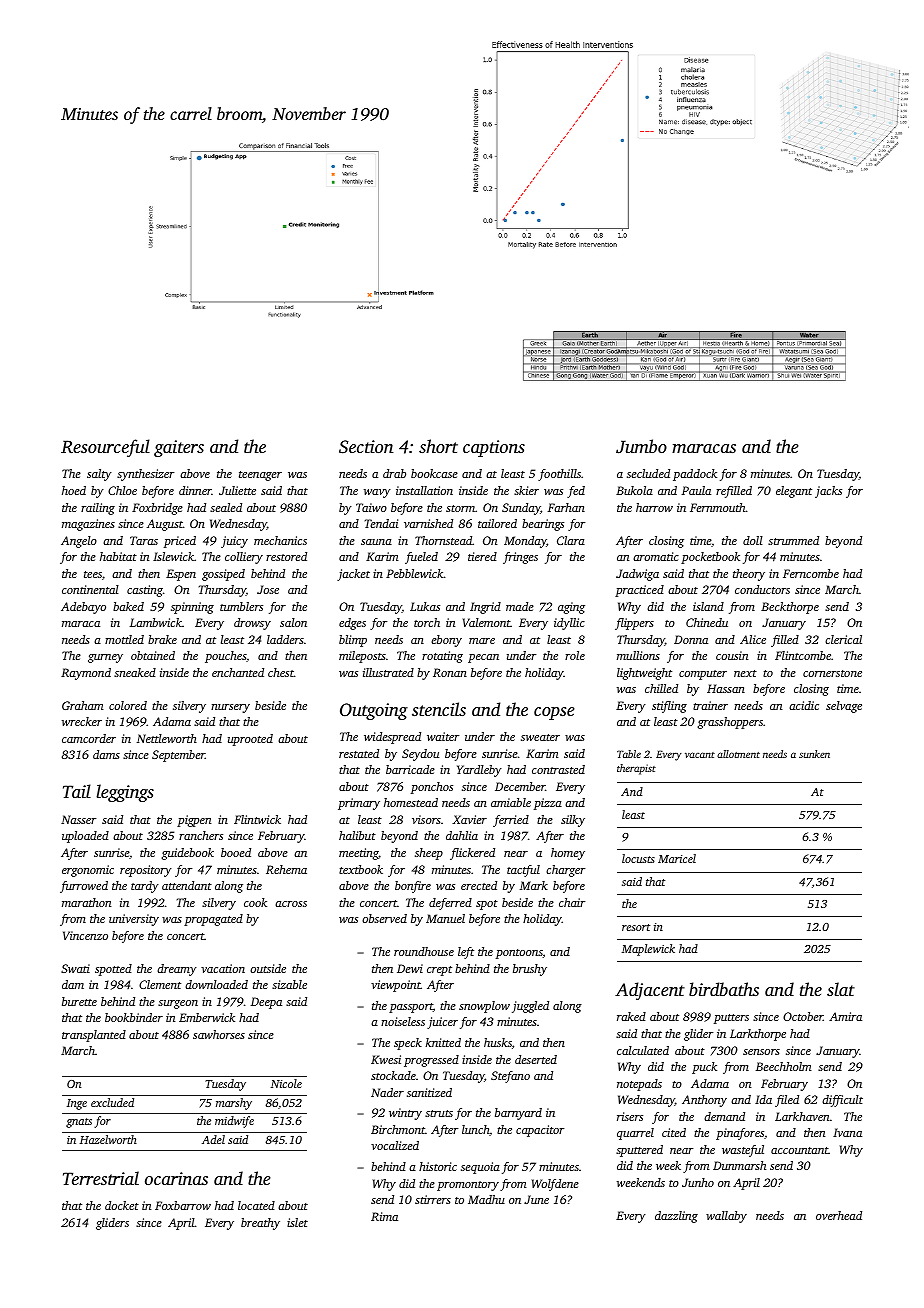 This screenshot has width=924, height=1308. I want to click on Terrestrial, so click(101, 1178).
